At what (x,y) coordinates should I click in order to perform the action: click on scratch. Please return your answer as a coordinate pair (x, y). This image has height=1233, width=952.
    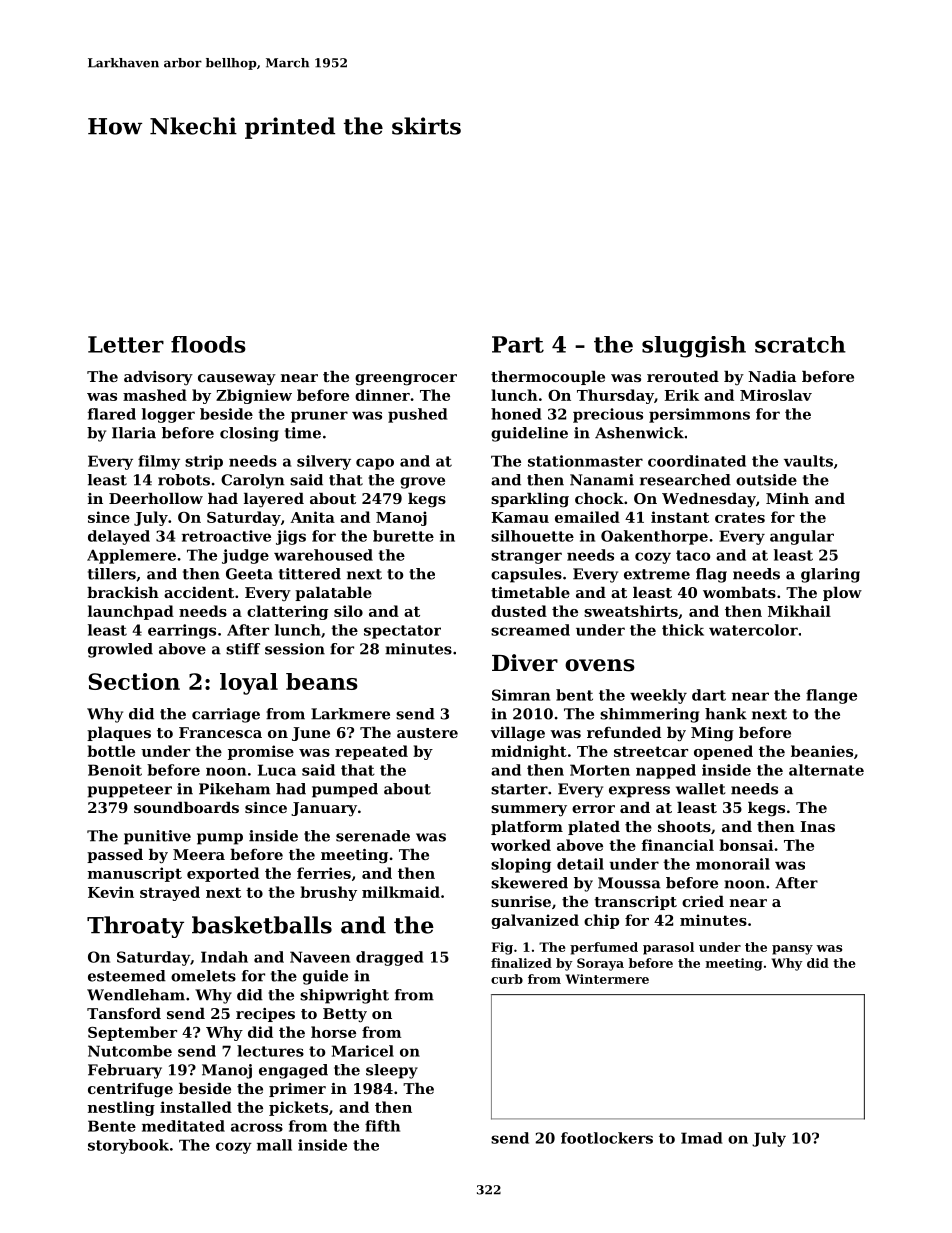
    Looking at the image, I should click on (800, 344).
